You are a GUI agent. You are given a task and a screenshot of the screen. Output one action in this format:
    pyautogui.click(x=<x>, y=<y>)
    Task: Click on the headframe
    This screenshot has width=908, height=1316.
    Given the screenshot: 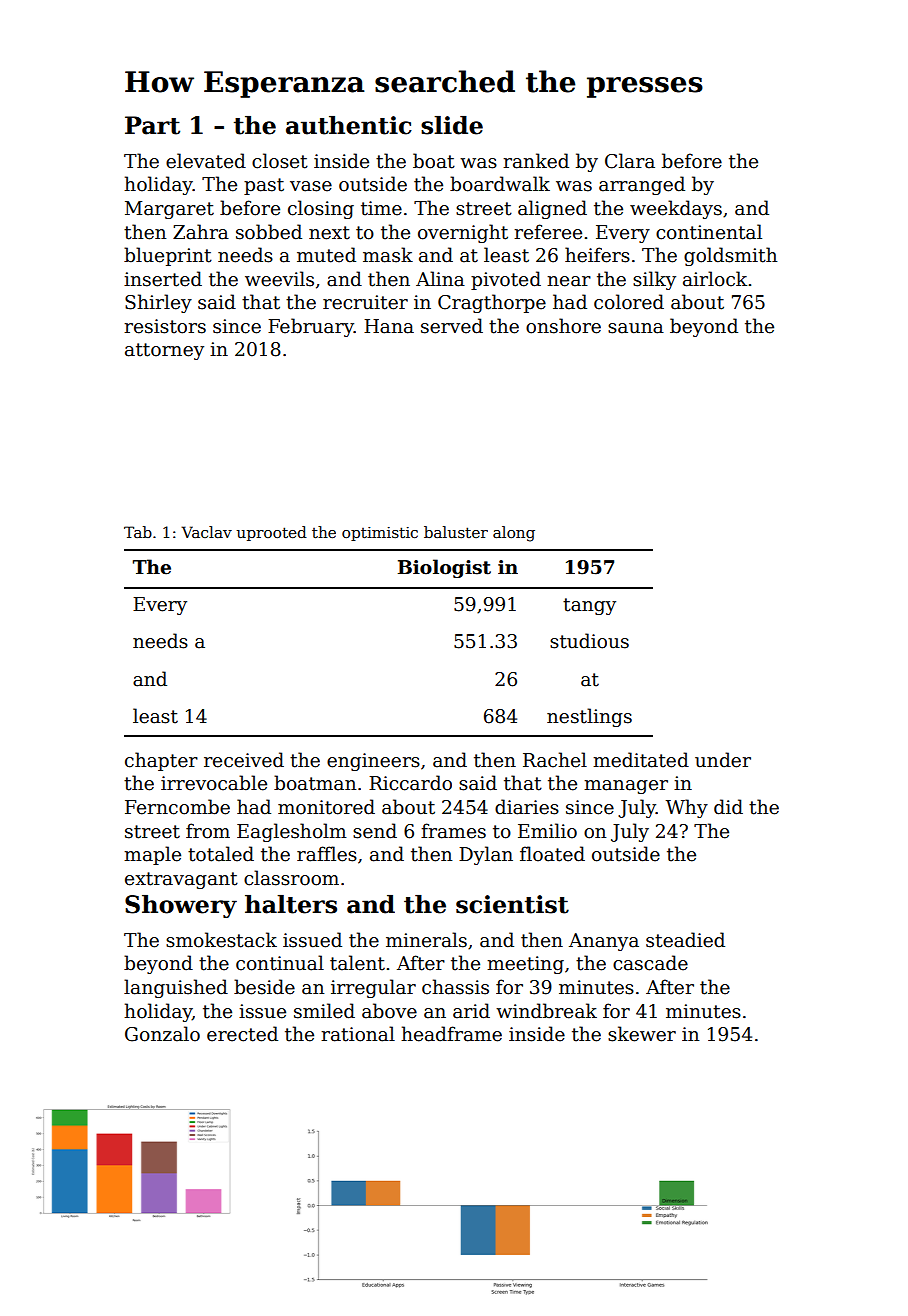 What is the action you would take?
    pyautogui.click(x=451, y=1034)
